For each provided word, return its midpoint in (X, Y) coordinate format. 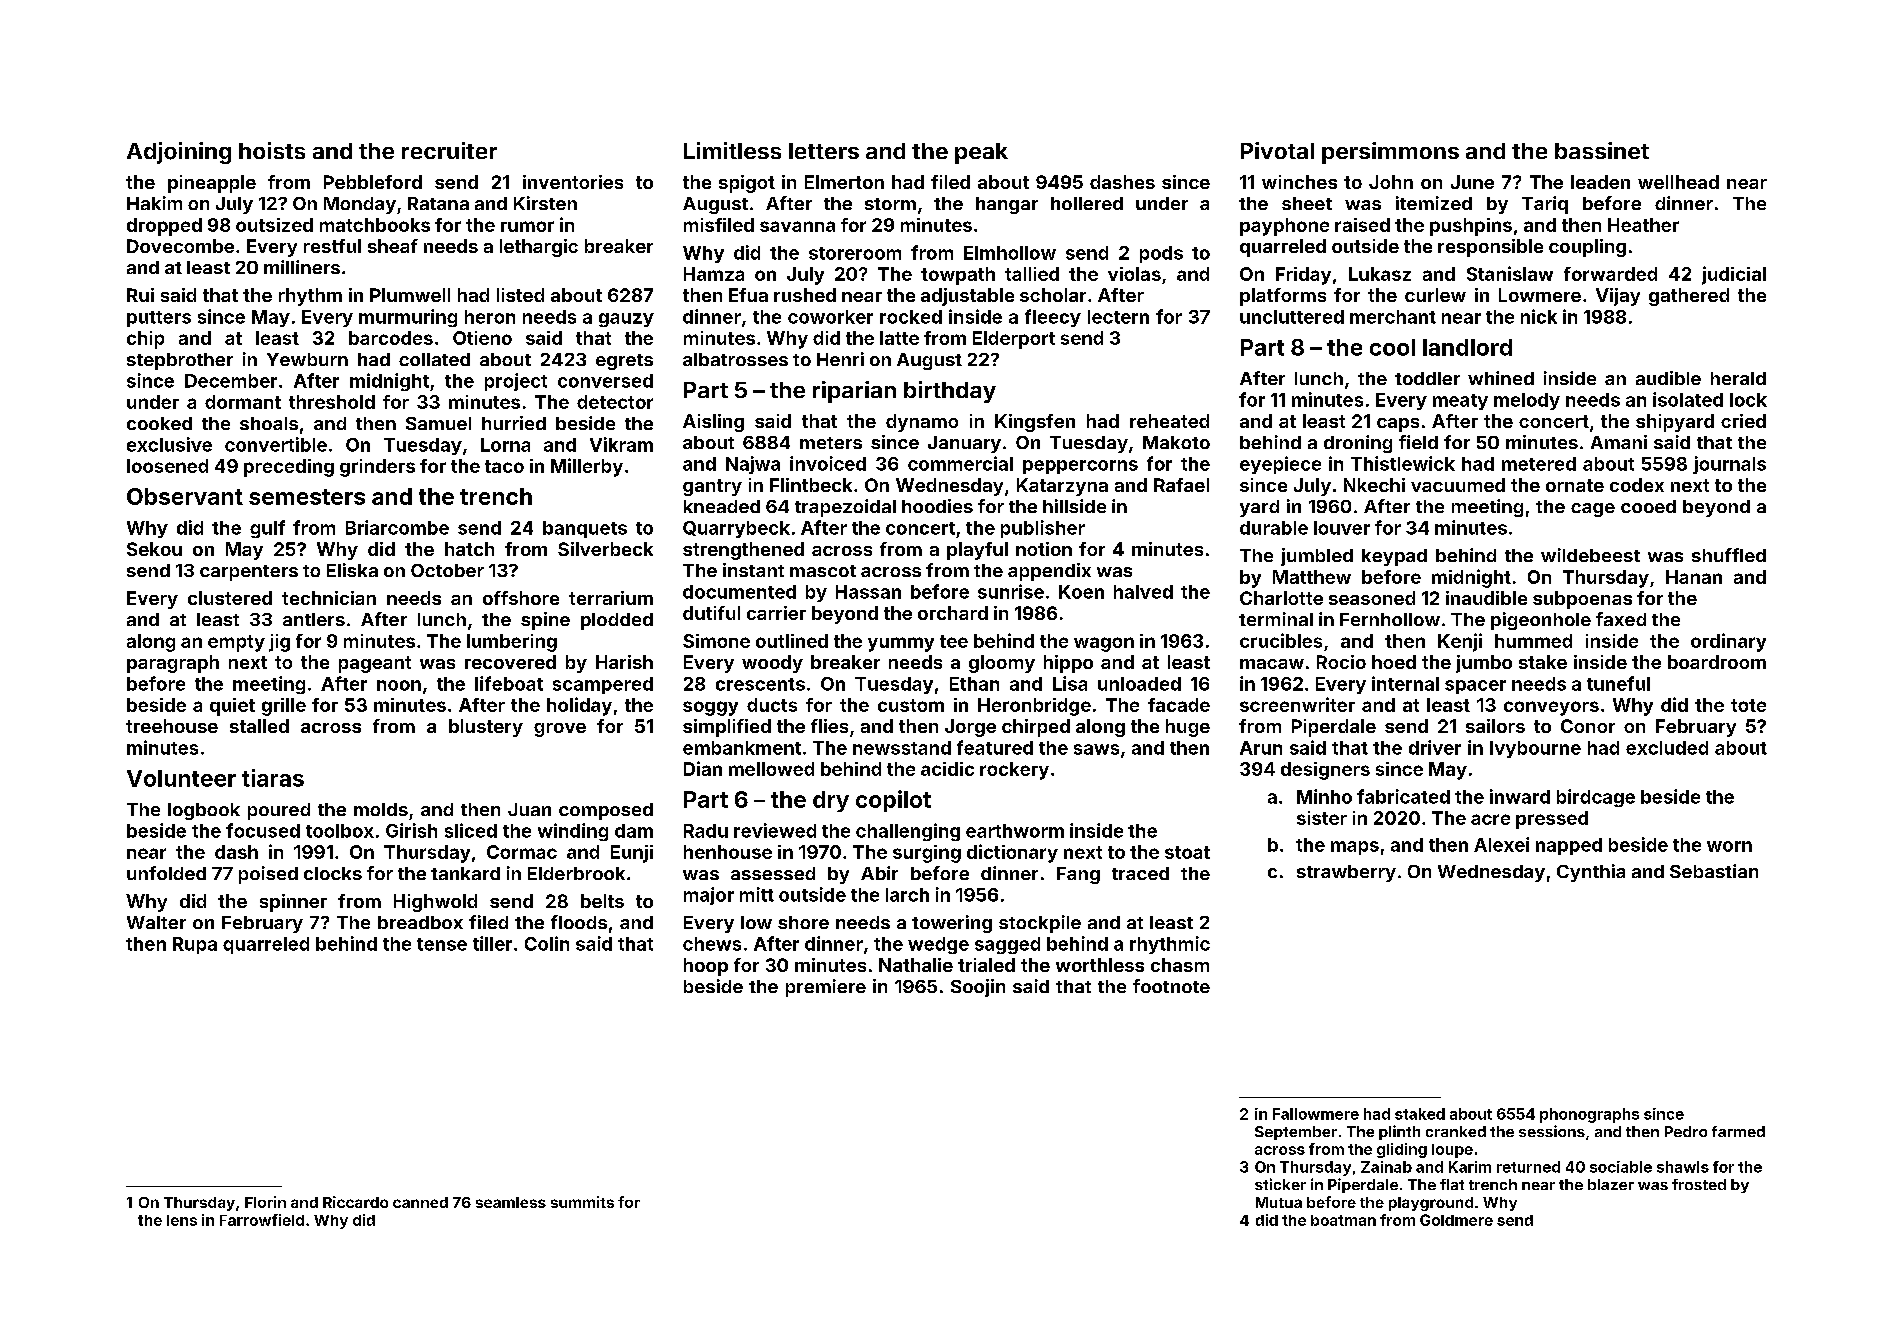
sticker (1280, 1184)
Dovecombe (180, 246)
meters (831, 443)
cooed (1648, 506)
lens (182, 1220)
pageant (375, 664)
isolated (1688, 399)
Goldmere (1456, 1220)
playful (977, 551)
